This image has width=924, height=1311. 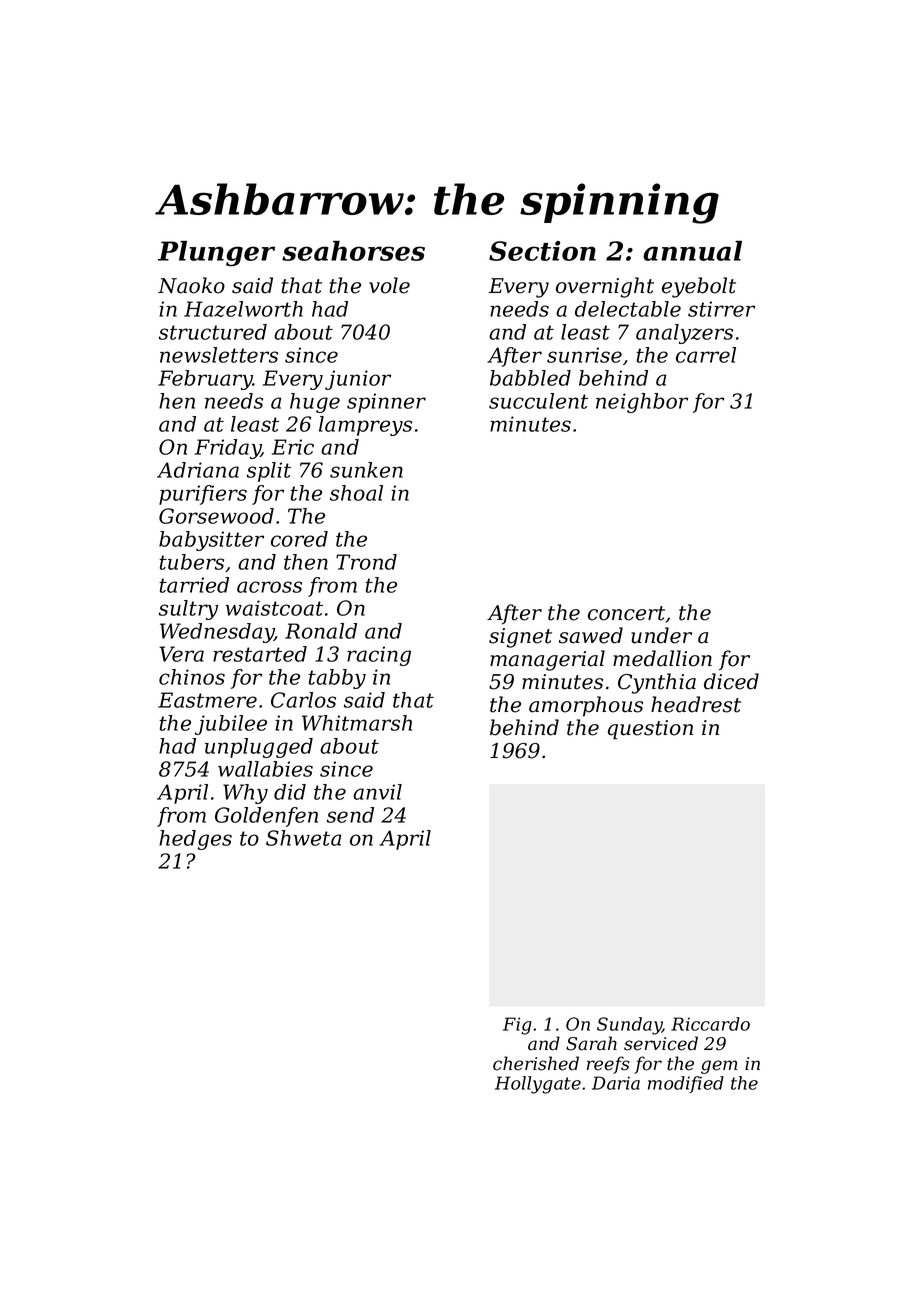 I want to click on Wednesday, so click(x=217, y=633).
